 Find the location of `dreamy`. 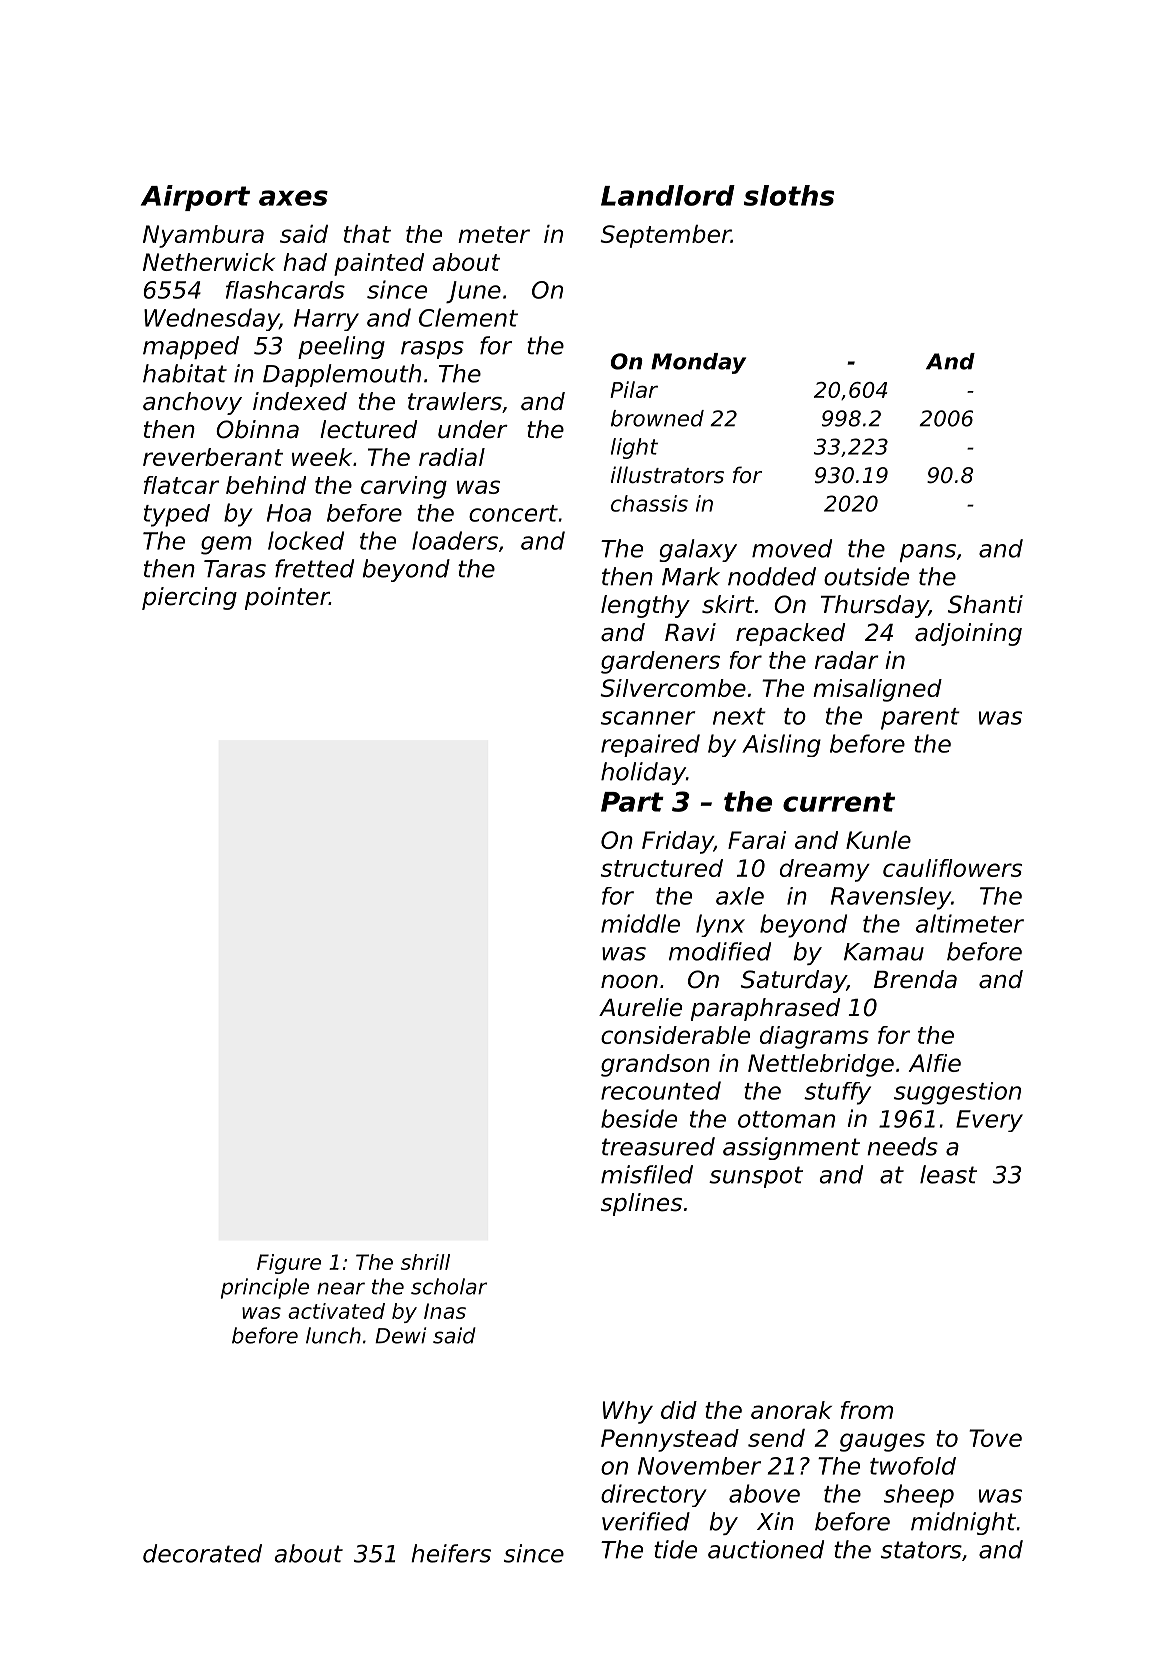

dreamy is located at coordinates (825, 870).
